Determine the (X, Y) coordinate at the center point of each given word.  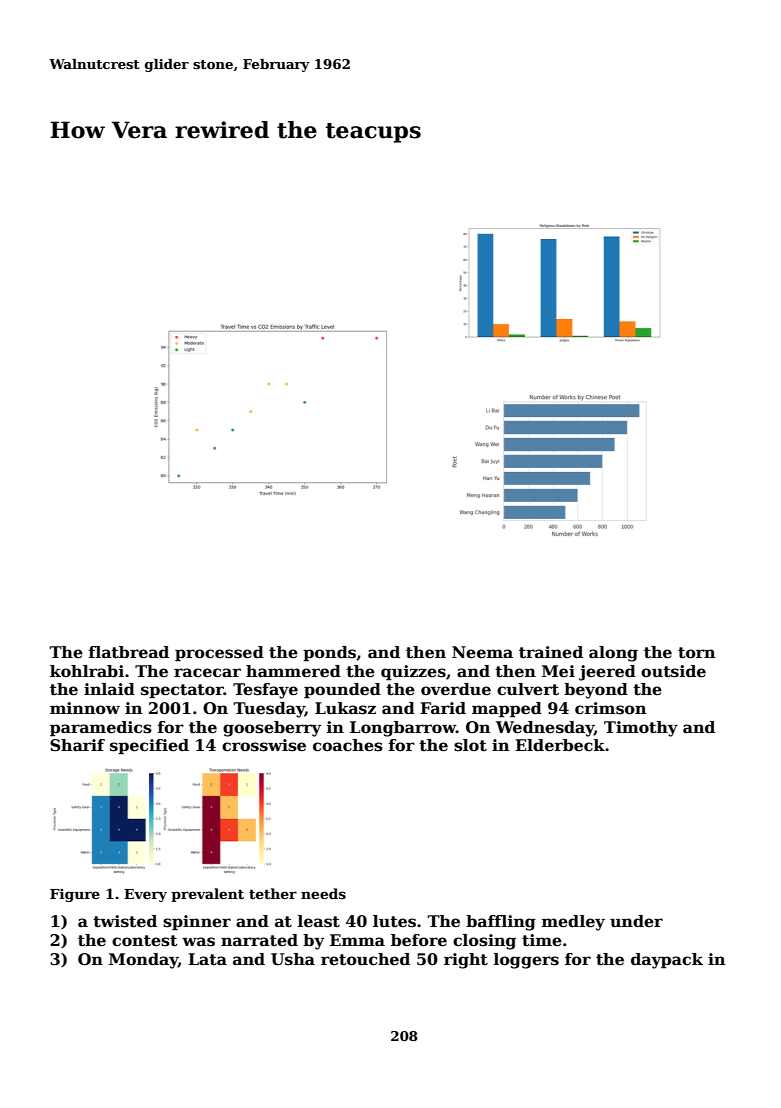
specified (149, 747)
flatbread (129, 652)
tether (273, 893)
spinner (197, 923)
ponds (329, 654)
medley (573, 923)
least (319, 921)
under (636, 921)
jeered (607, 673)
